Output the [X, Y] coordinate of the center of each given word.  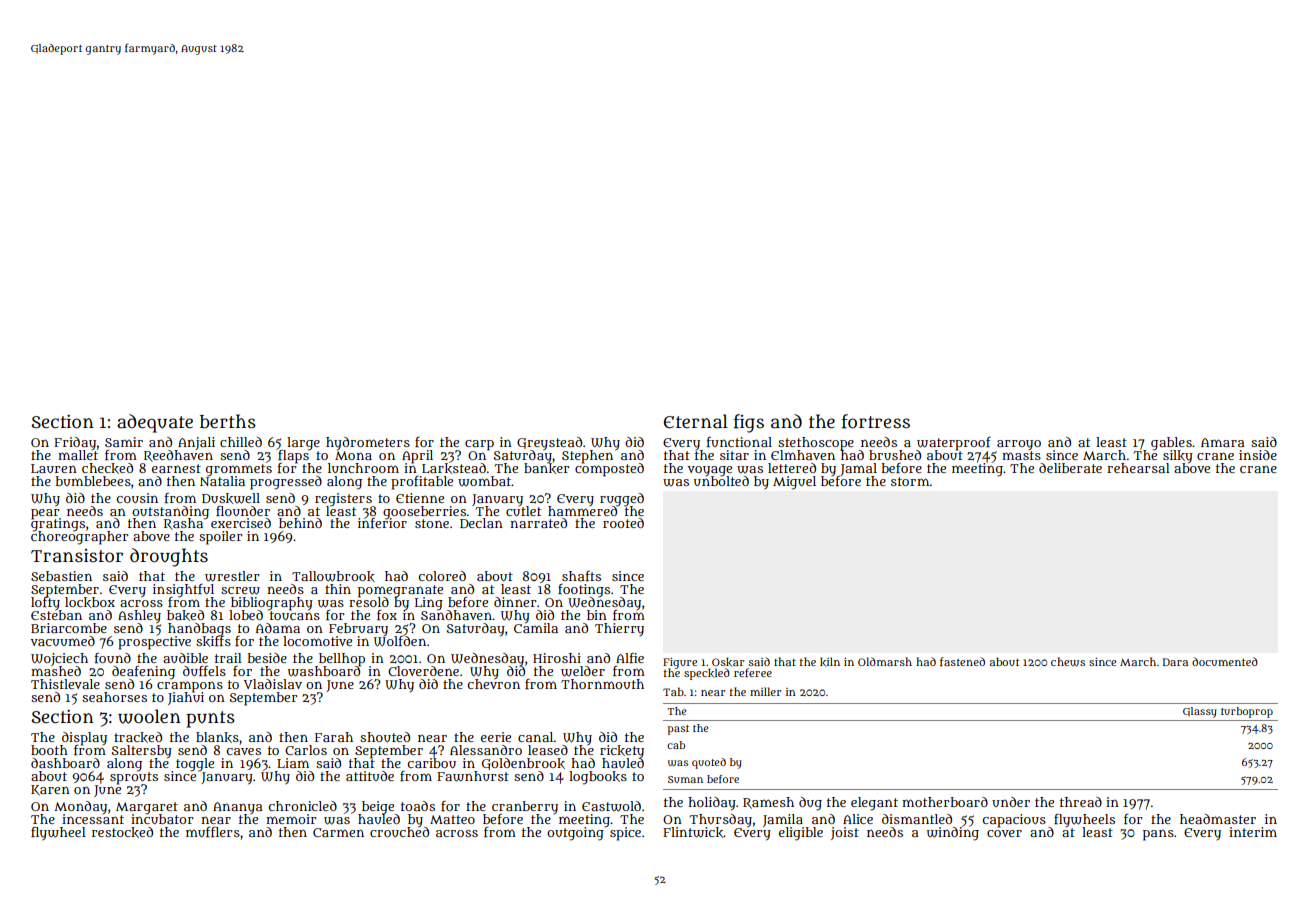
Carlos [306, 750]
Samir [124, 442]
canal [536, 737]
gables [1171, 443]
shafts [581, 576]
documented [1225, 661]
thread [1081, 802]
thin [338, 589]
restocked [122, 832]
